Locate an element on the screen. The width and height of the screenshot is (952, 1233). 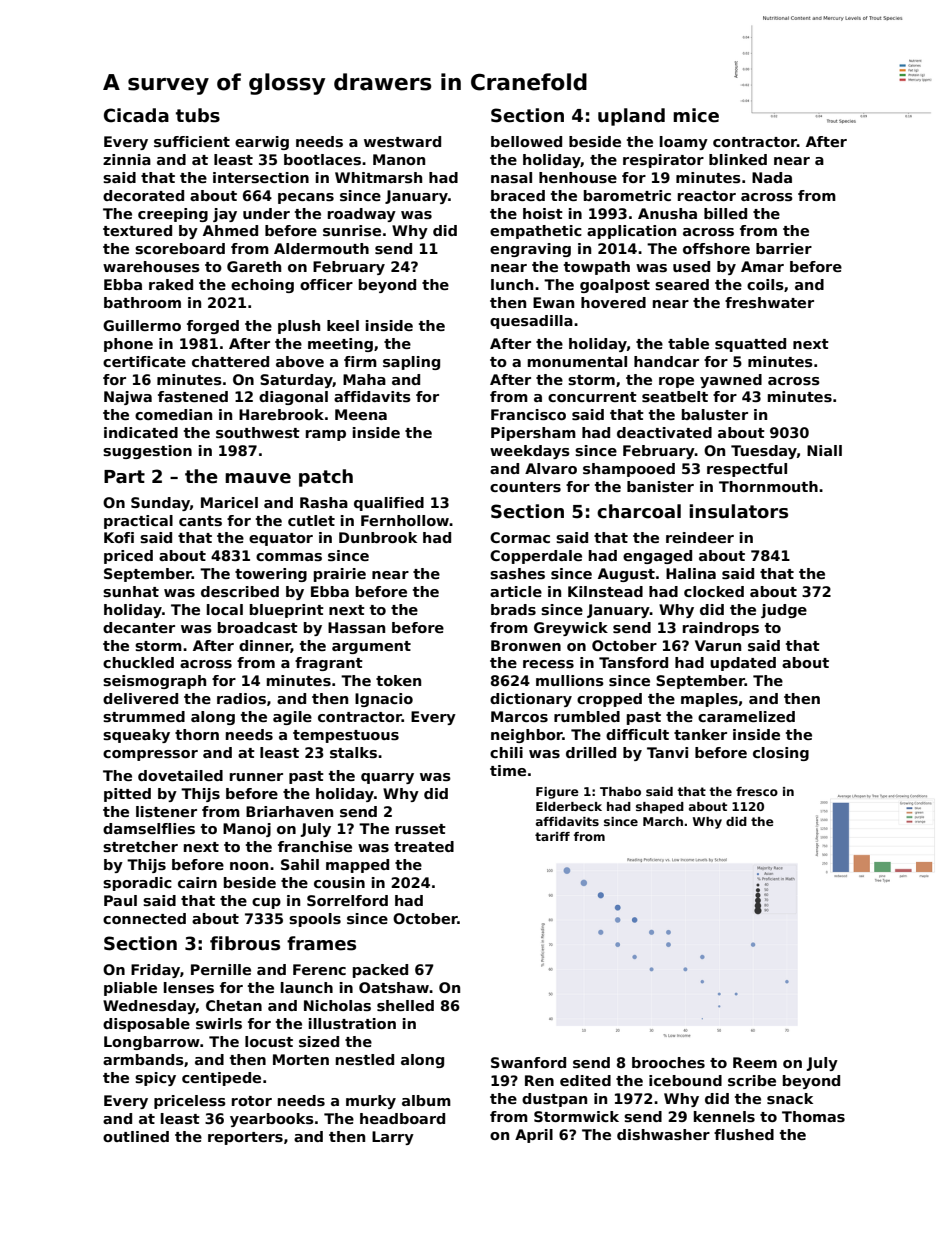
phone is located at coordinates (128, 345).
